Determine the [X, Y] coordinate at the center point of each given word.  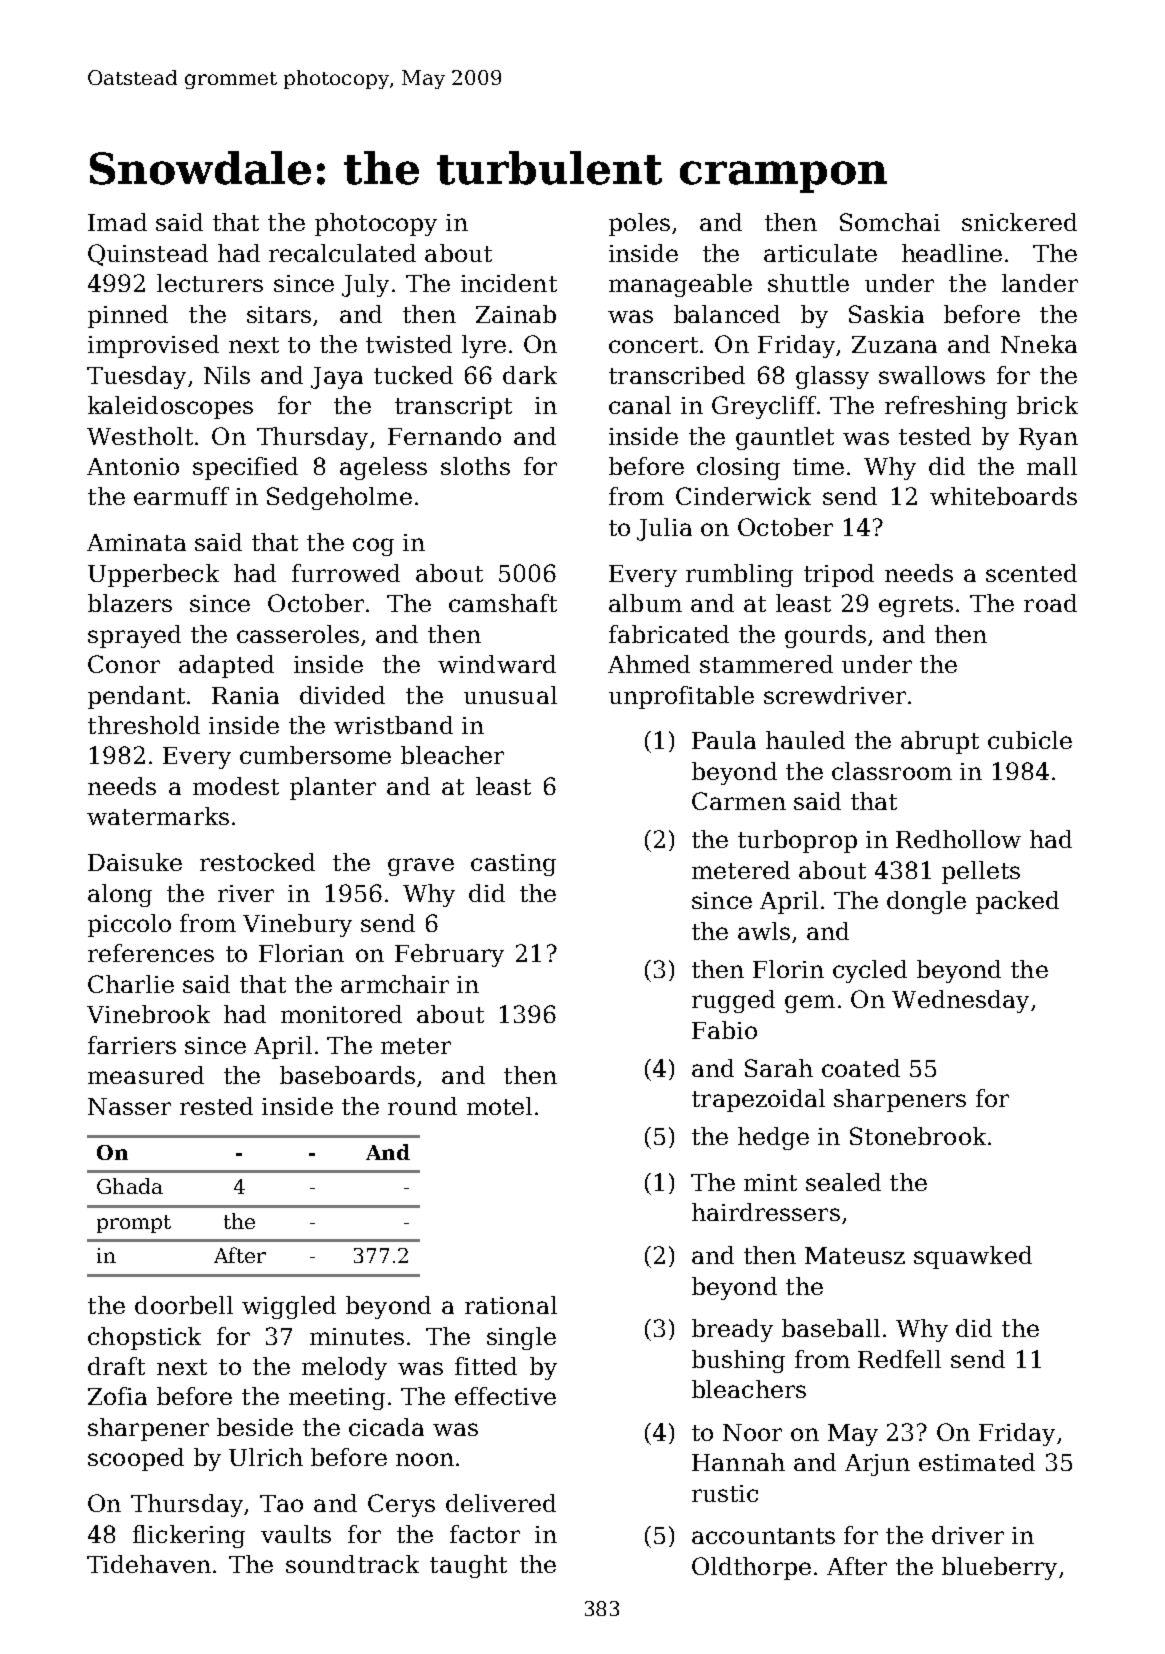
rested [216, 1106]
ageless [383, 468]
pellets [981, 872]
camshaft [503, 603]
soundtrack [352, 1564]
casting [513, 865]
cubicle [1030, 740]
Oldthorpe [751, 1568]
